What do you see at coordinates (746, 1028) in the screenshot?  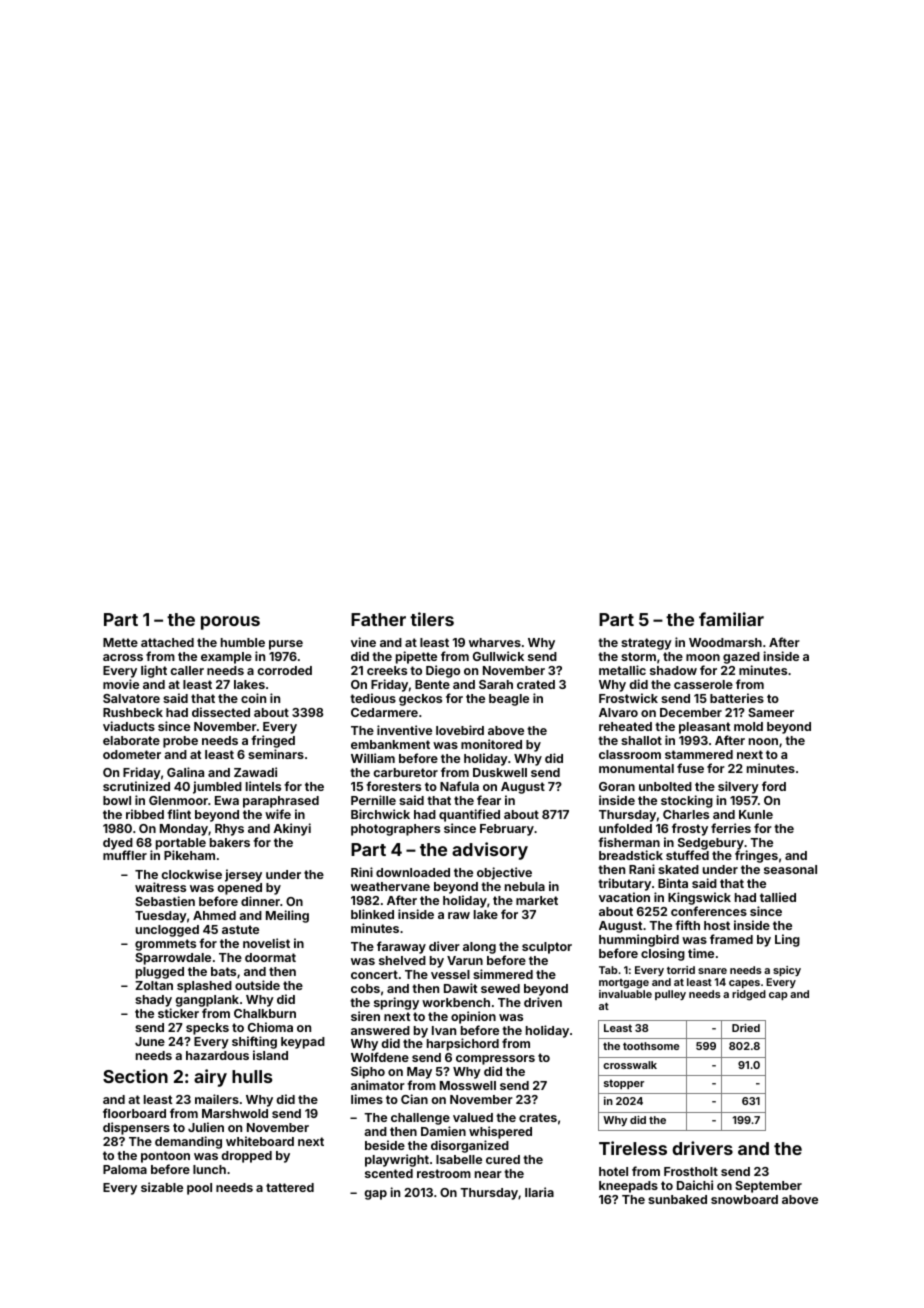 I see `Dried` at bounding box center [746, 1028].
